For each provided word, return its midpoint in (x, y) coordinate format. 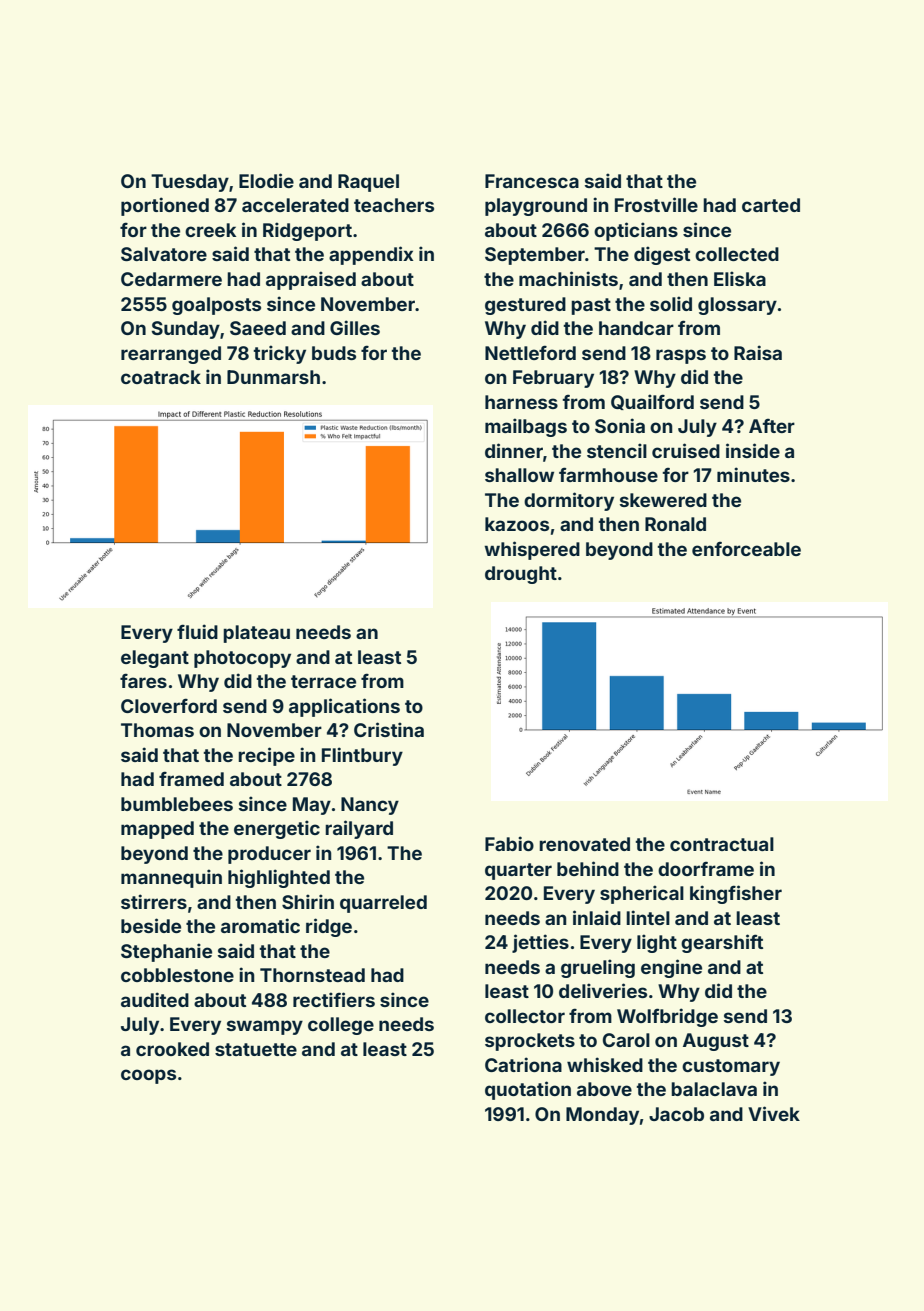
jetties (540, 943)
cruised (686, 450)
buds (334, 353)
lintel (648, 917)
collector (525, 1016)
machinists (568, 278)
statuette (256, 1049)
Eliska (740, 278)
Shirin (308, 901)
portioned (165, 206)
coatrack (161, 377)
